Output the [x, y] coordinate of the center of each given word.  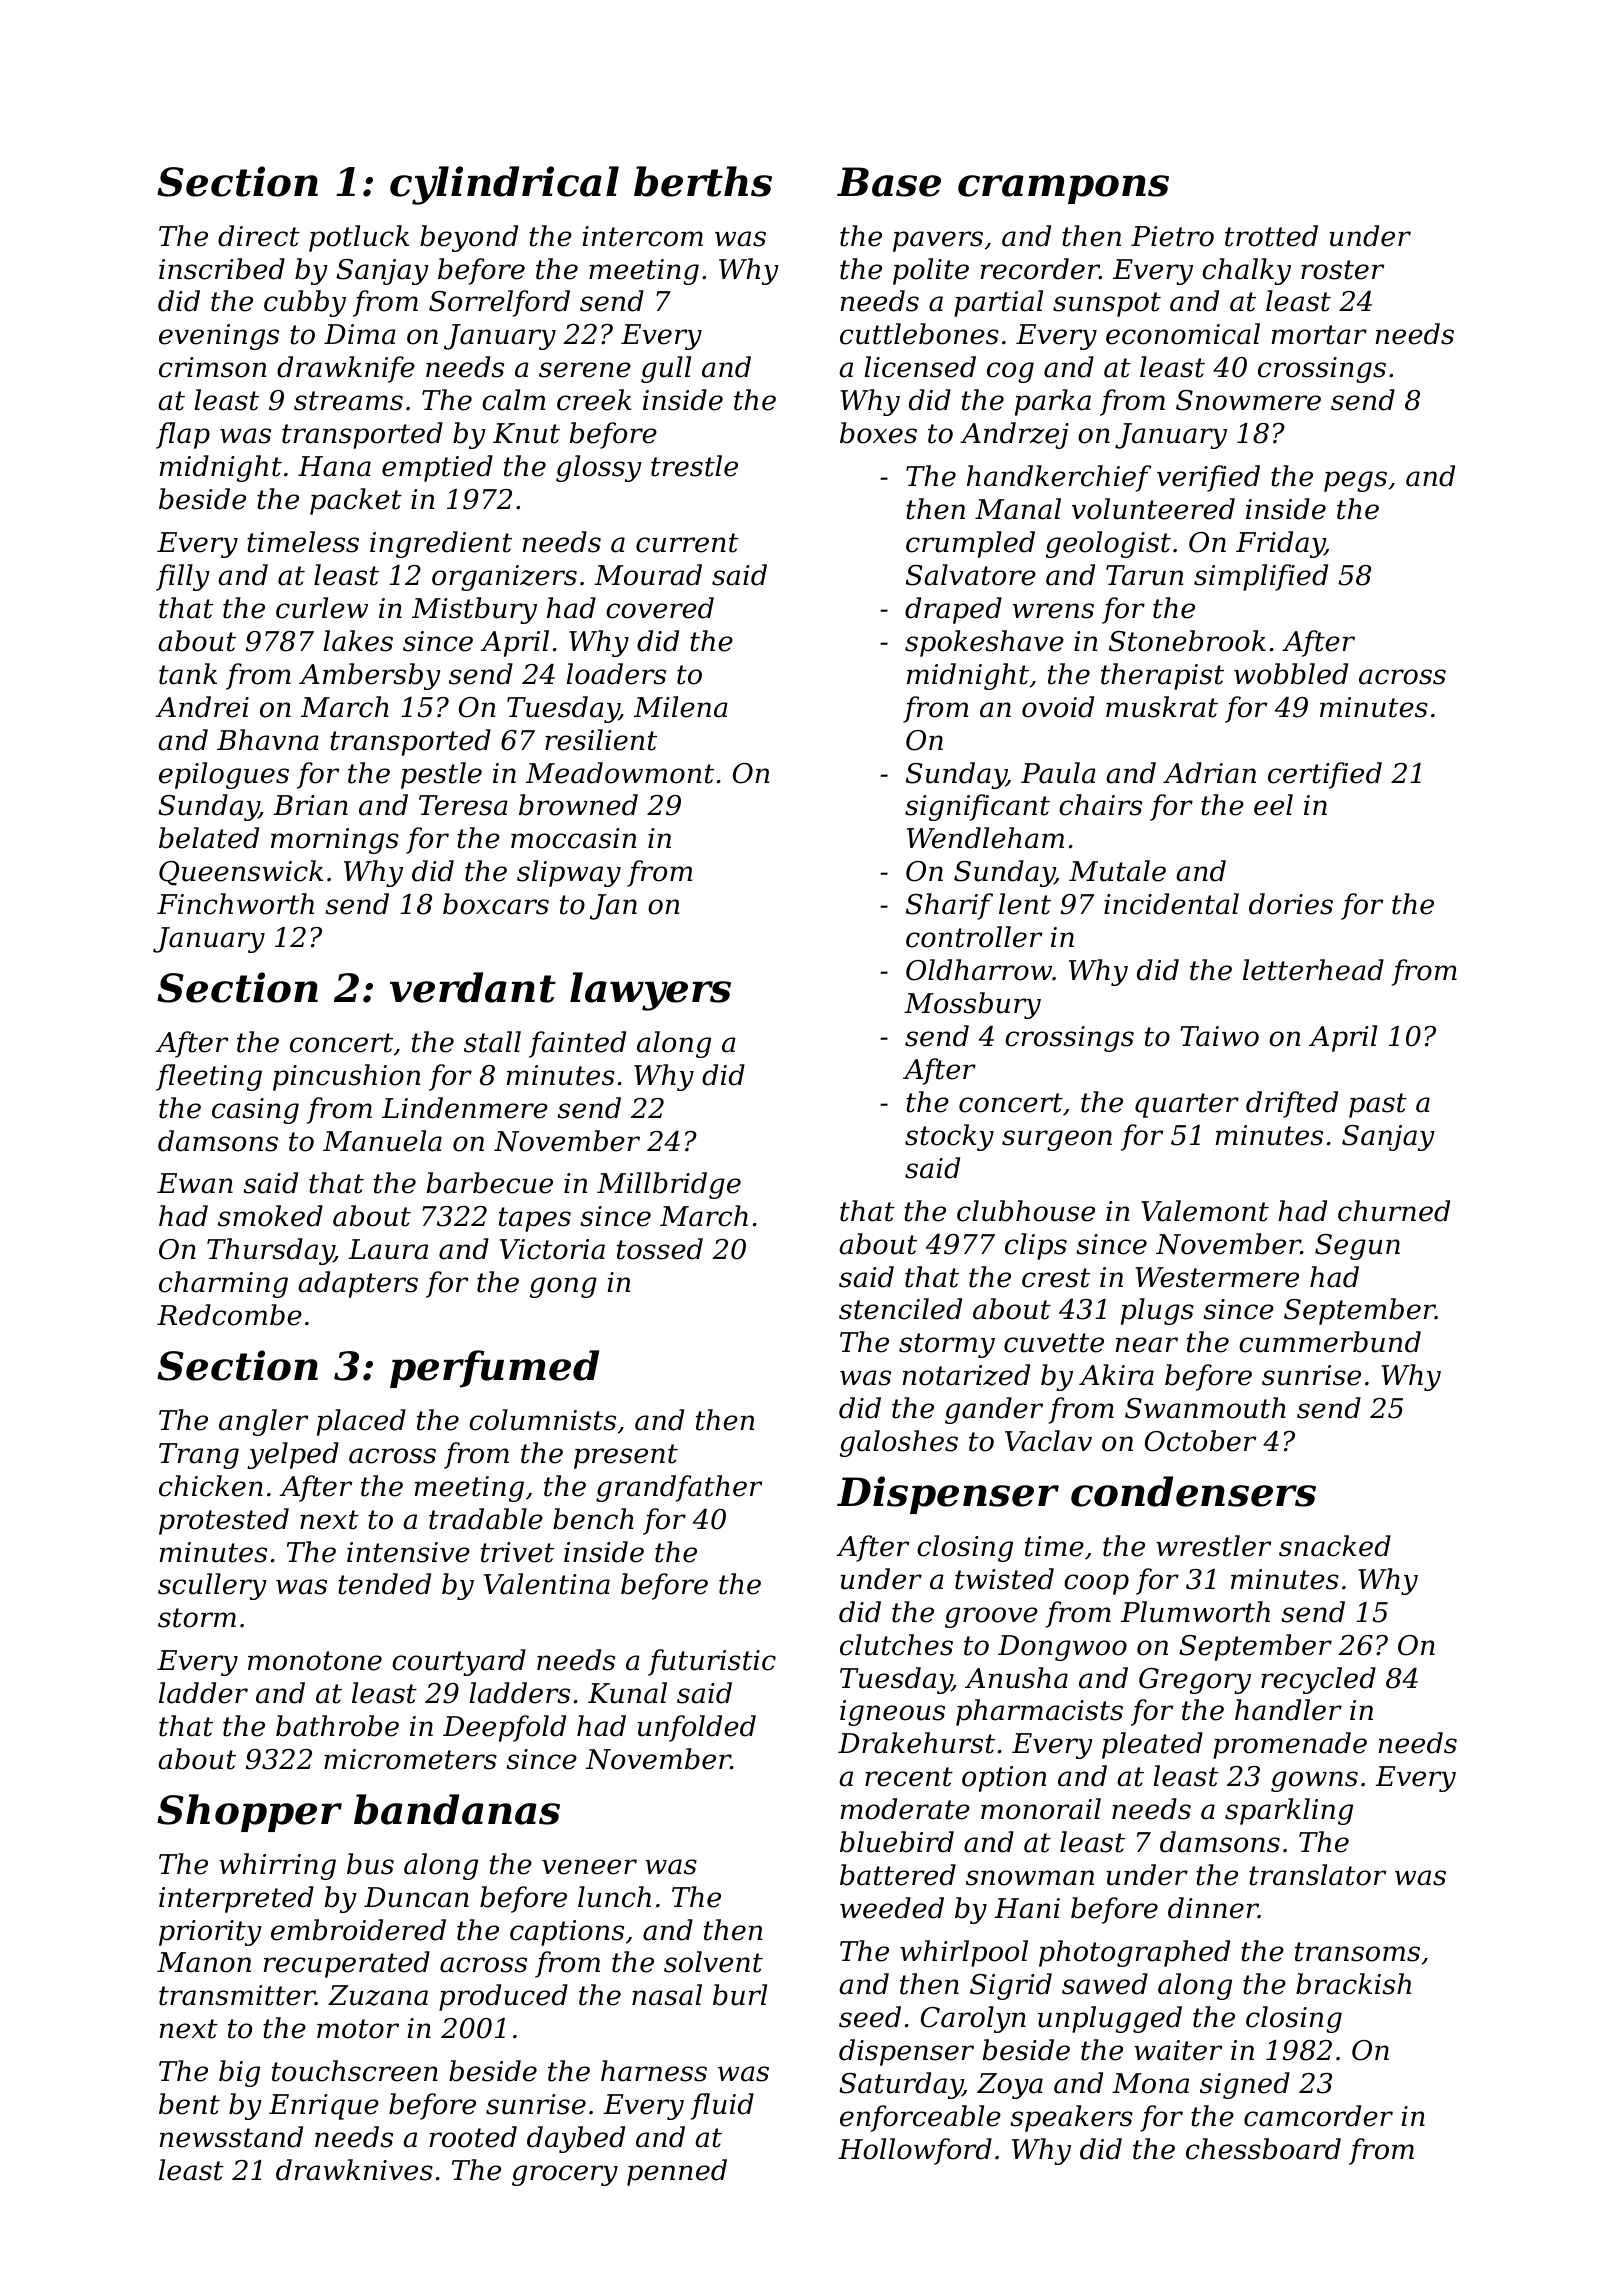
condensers [1193, 1491]
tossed [660, 1249]
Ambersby [370, 676]
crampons [1063, 189]
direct [259, 236]
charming [223, 1284]
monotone [315, 1661]
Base [889, 182]
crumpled [970, 544]
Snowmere [1248, 400]
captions [567, 1933]
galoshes [899, 1443]
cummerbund [1330, 1342]
